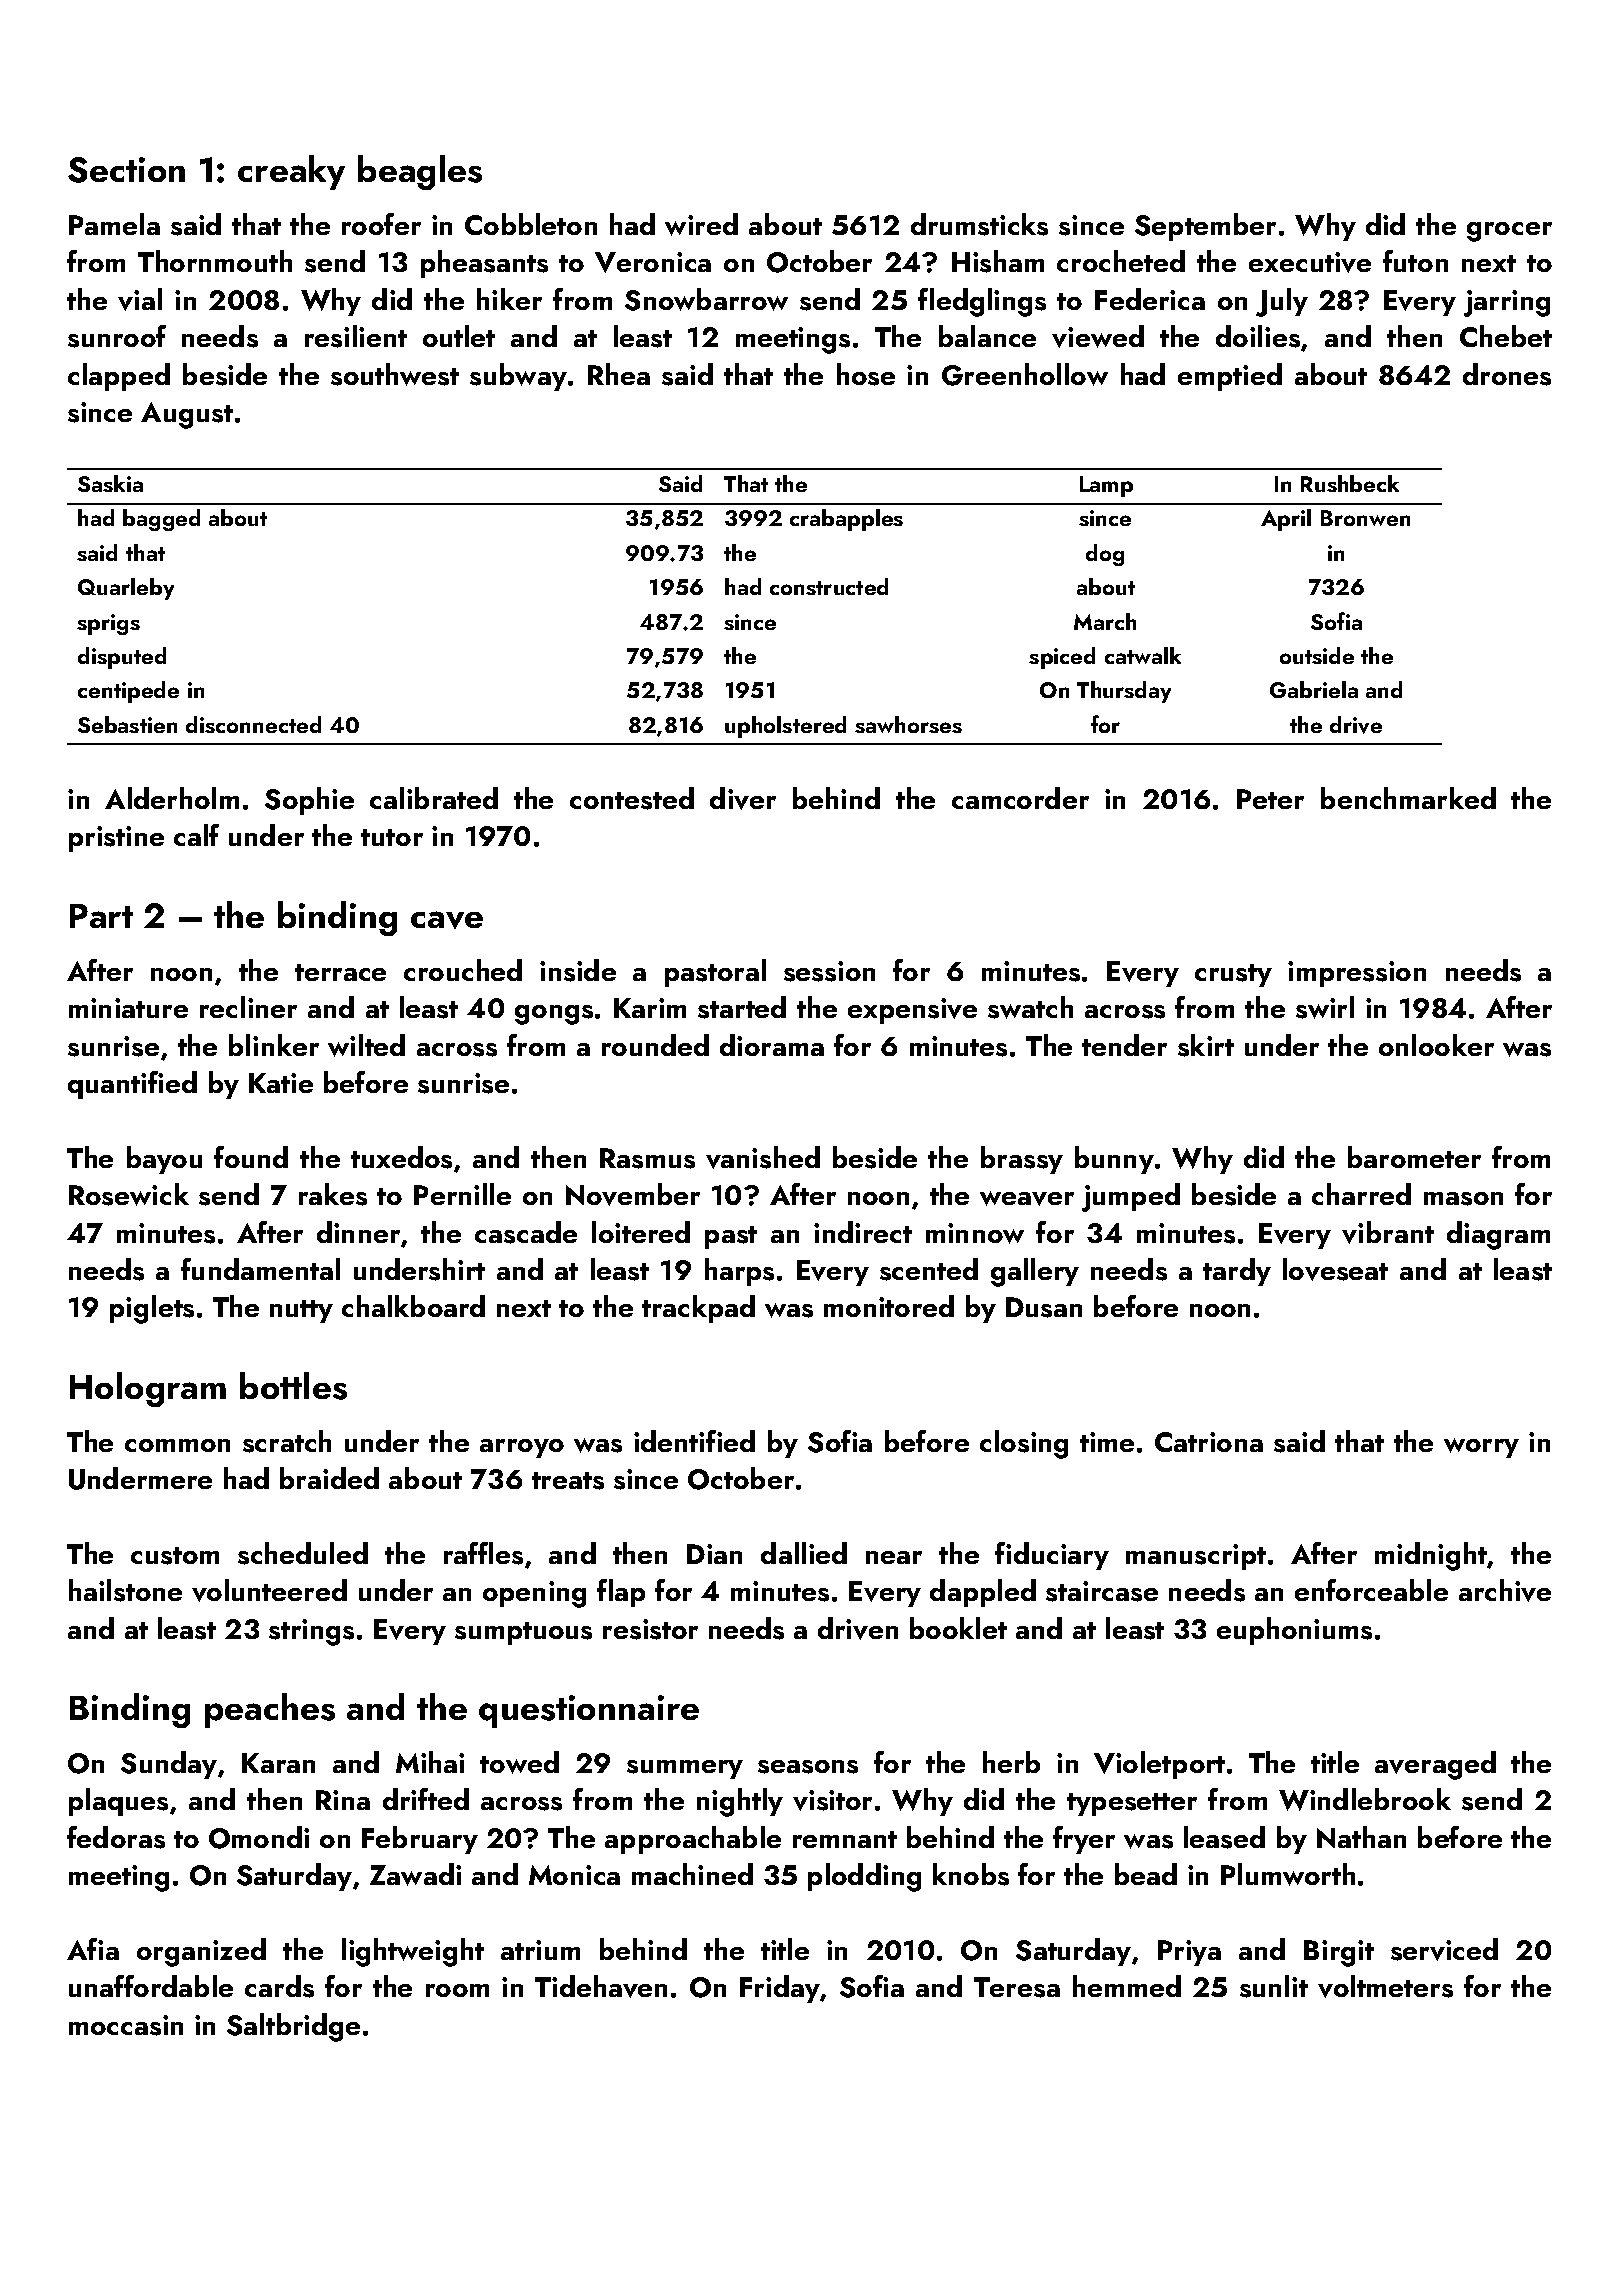 The image size is (1620, 2292). I want to click on Sunday, so click(169, 1765).
